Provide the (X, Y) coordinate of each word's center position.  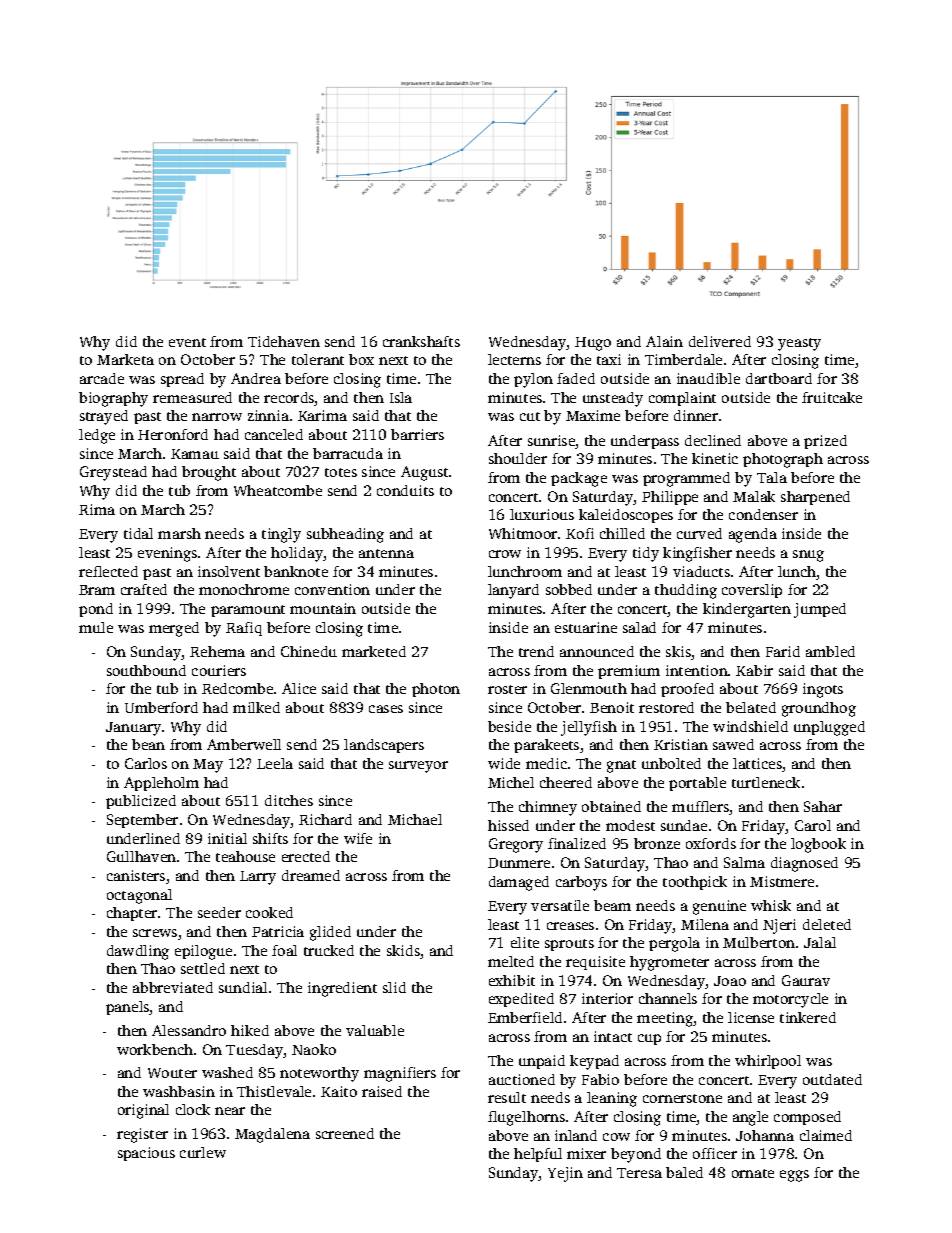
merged (174, 629)
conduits (405, 490)
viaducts (701, 571)
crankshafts (421, 341)
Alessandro (189, 1030)
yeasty (799, 344)
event (187, 342)
